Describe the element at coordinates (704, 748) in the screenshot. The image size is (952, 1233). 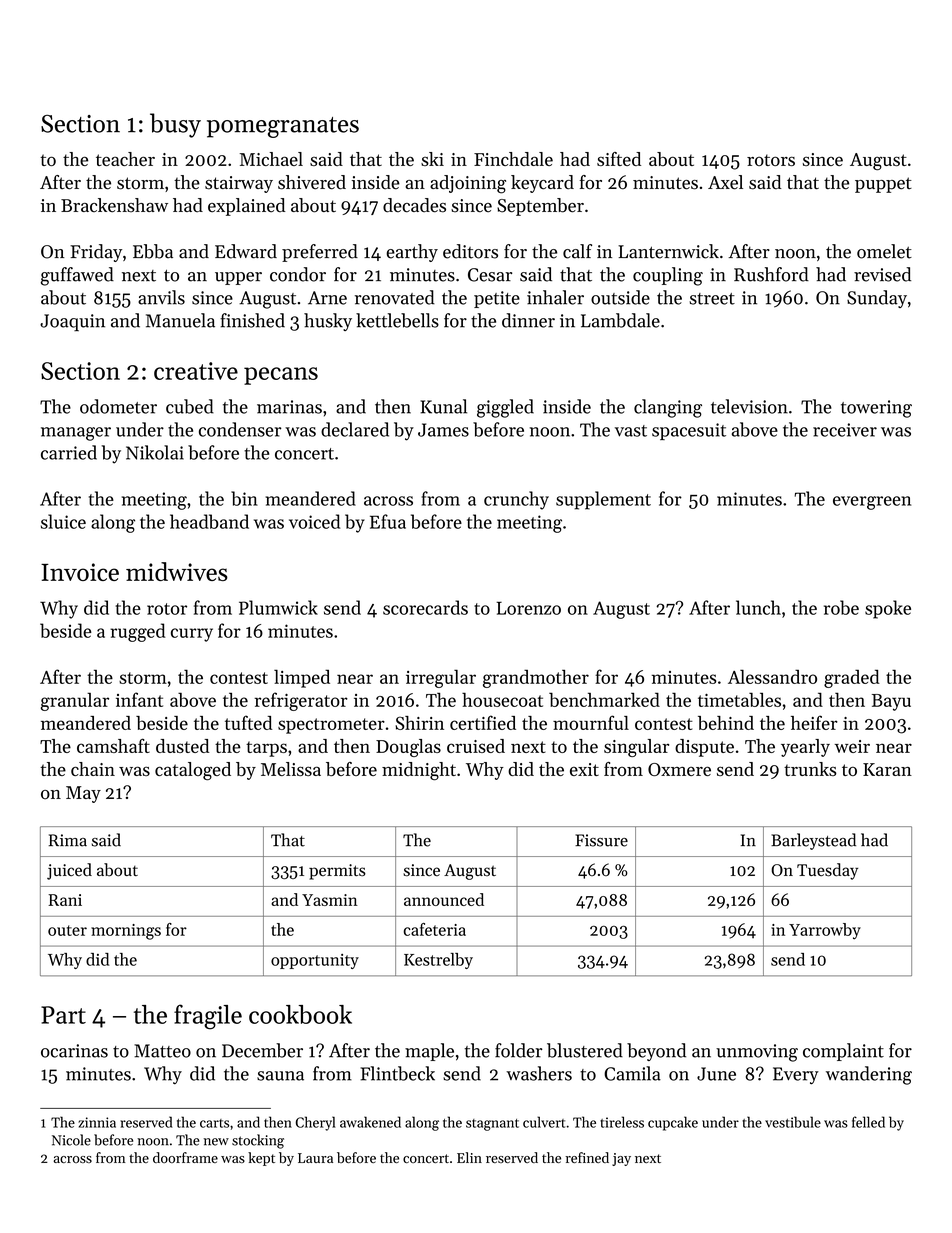
I see `dispute` at that location.
